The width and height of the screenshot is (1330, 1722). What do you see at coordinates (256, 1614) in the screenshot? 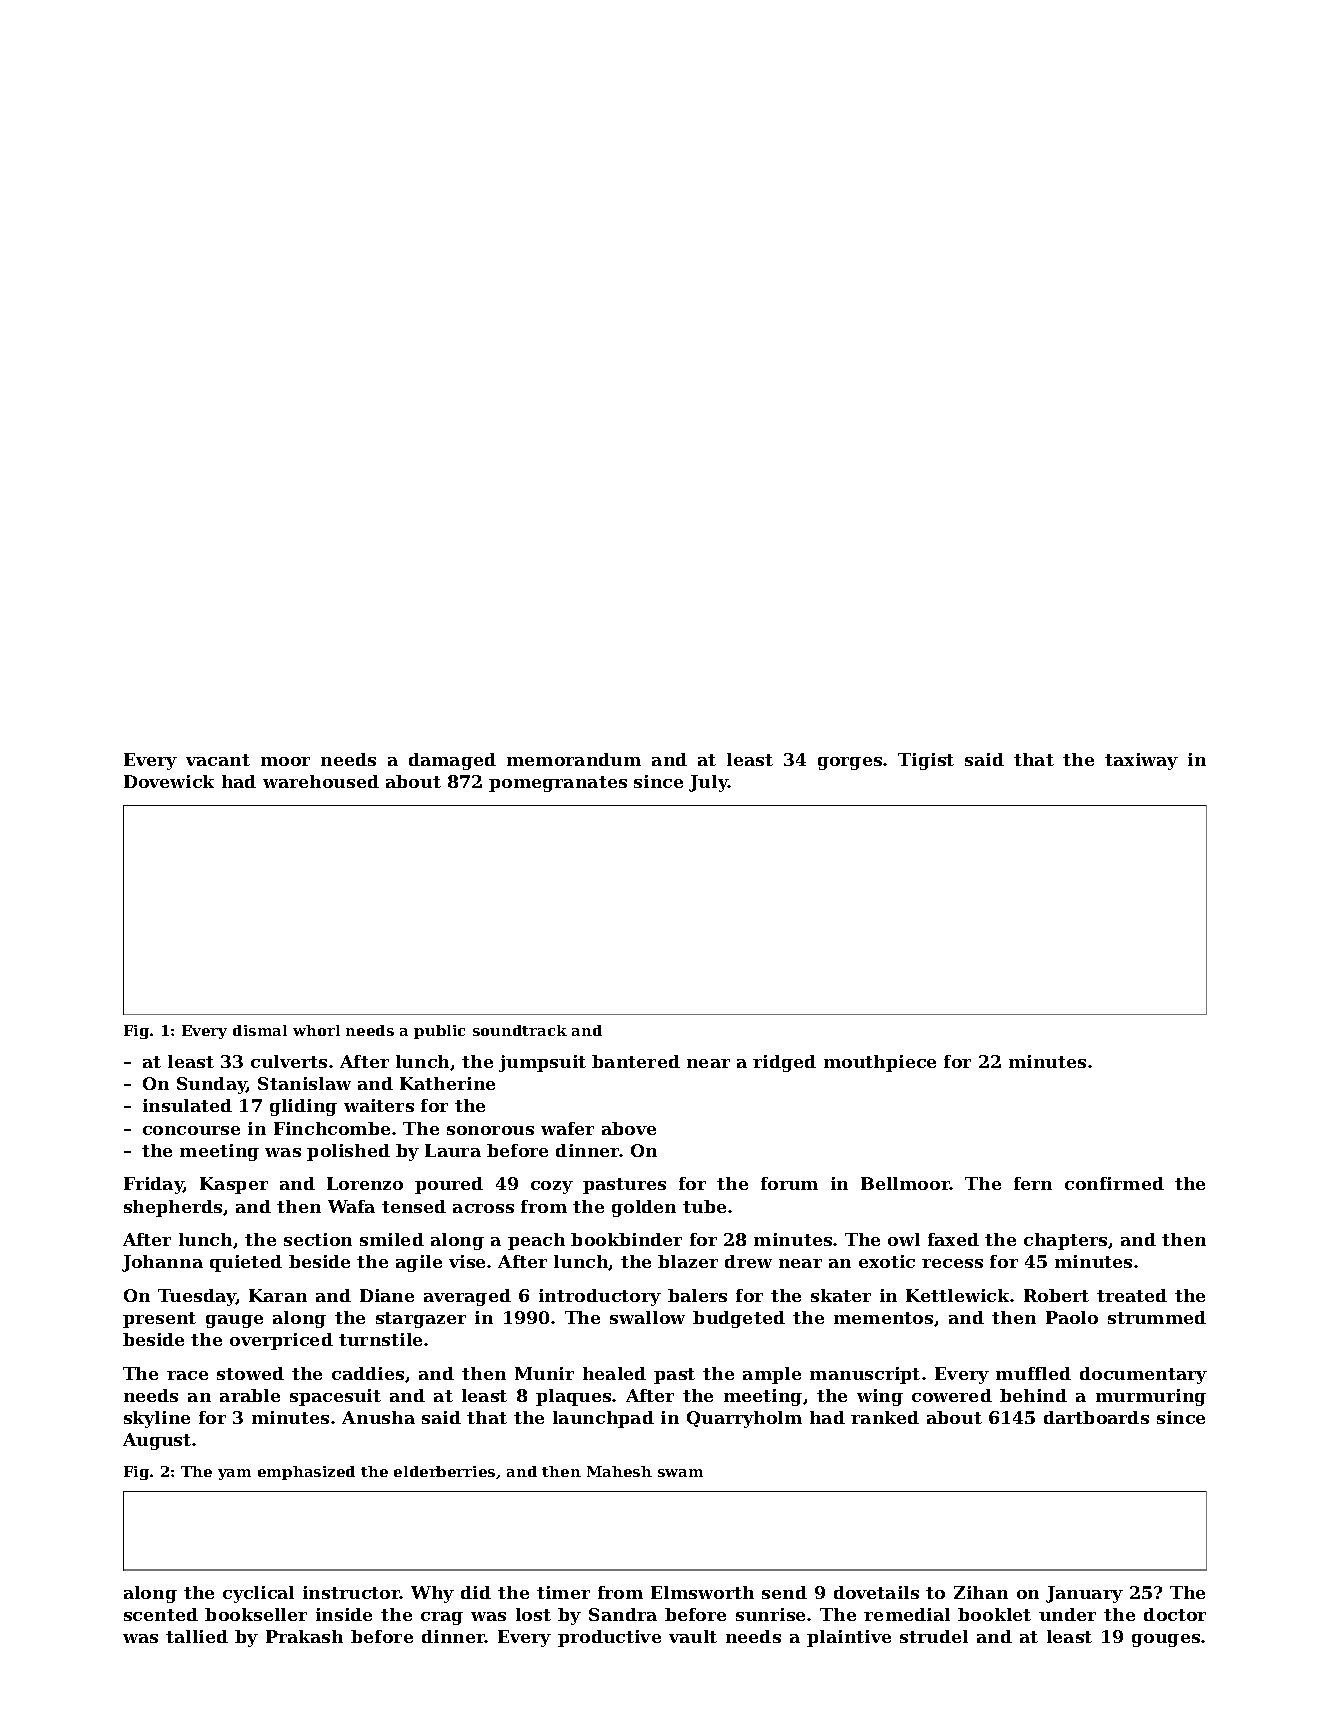
I see `bookseller` at bounding box center [256, 1614].
